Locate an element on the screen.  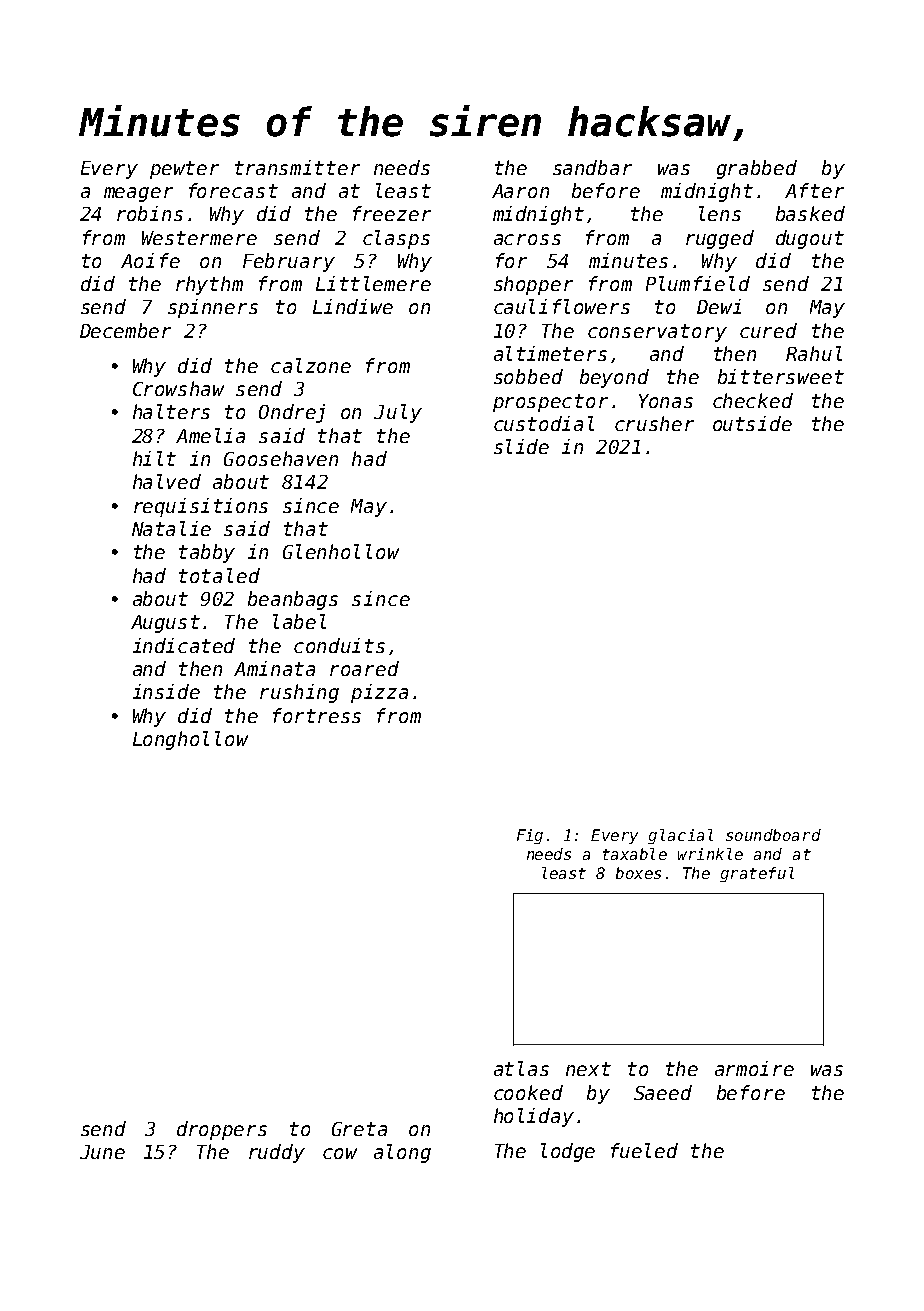
June is located at coordinates (102, 1152).
